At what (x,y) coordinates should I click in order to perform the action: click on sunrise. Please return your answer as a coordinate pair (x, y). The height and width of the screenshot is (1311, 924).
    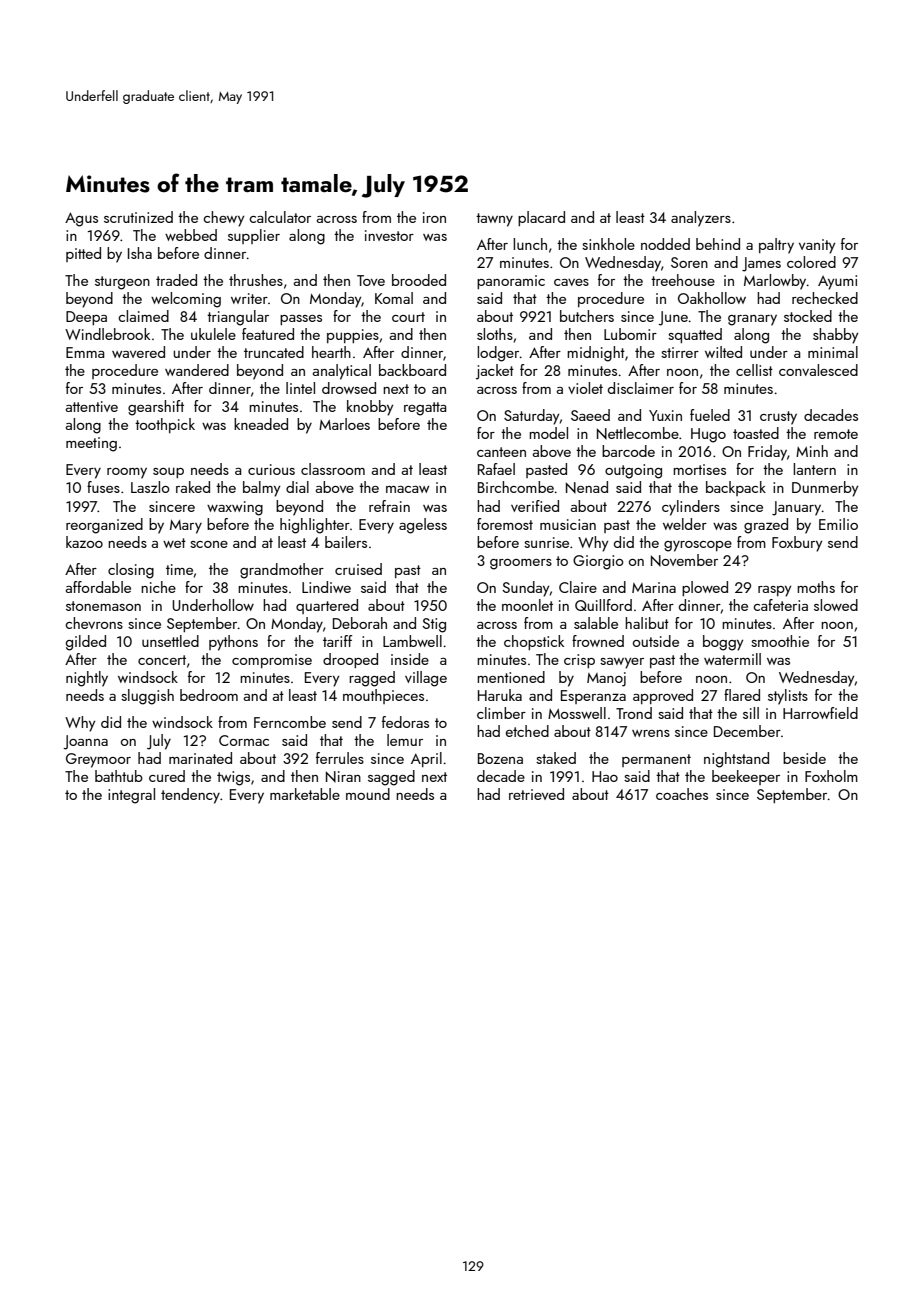
    Looking at the image, I should click on (546, 542).
